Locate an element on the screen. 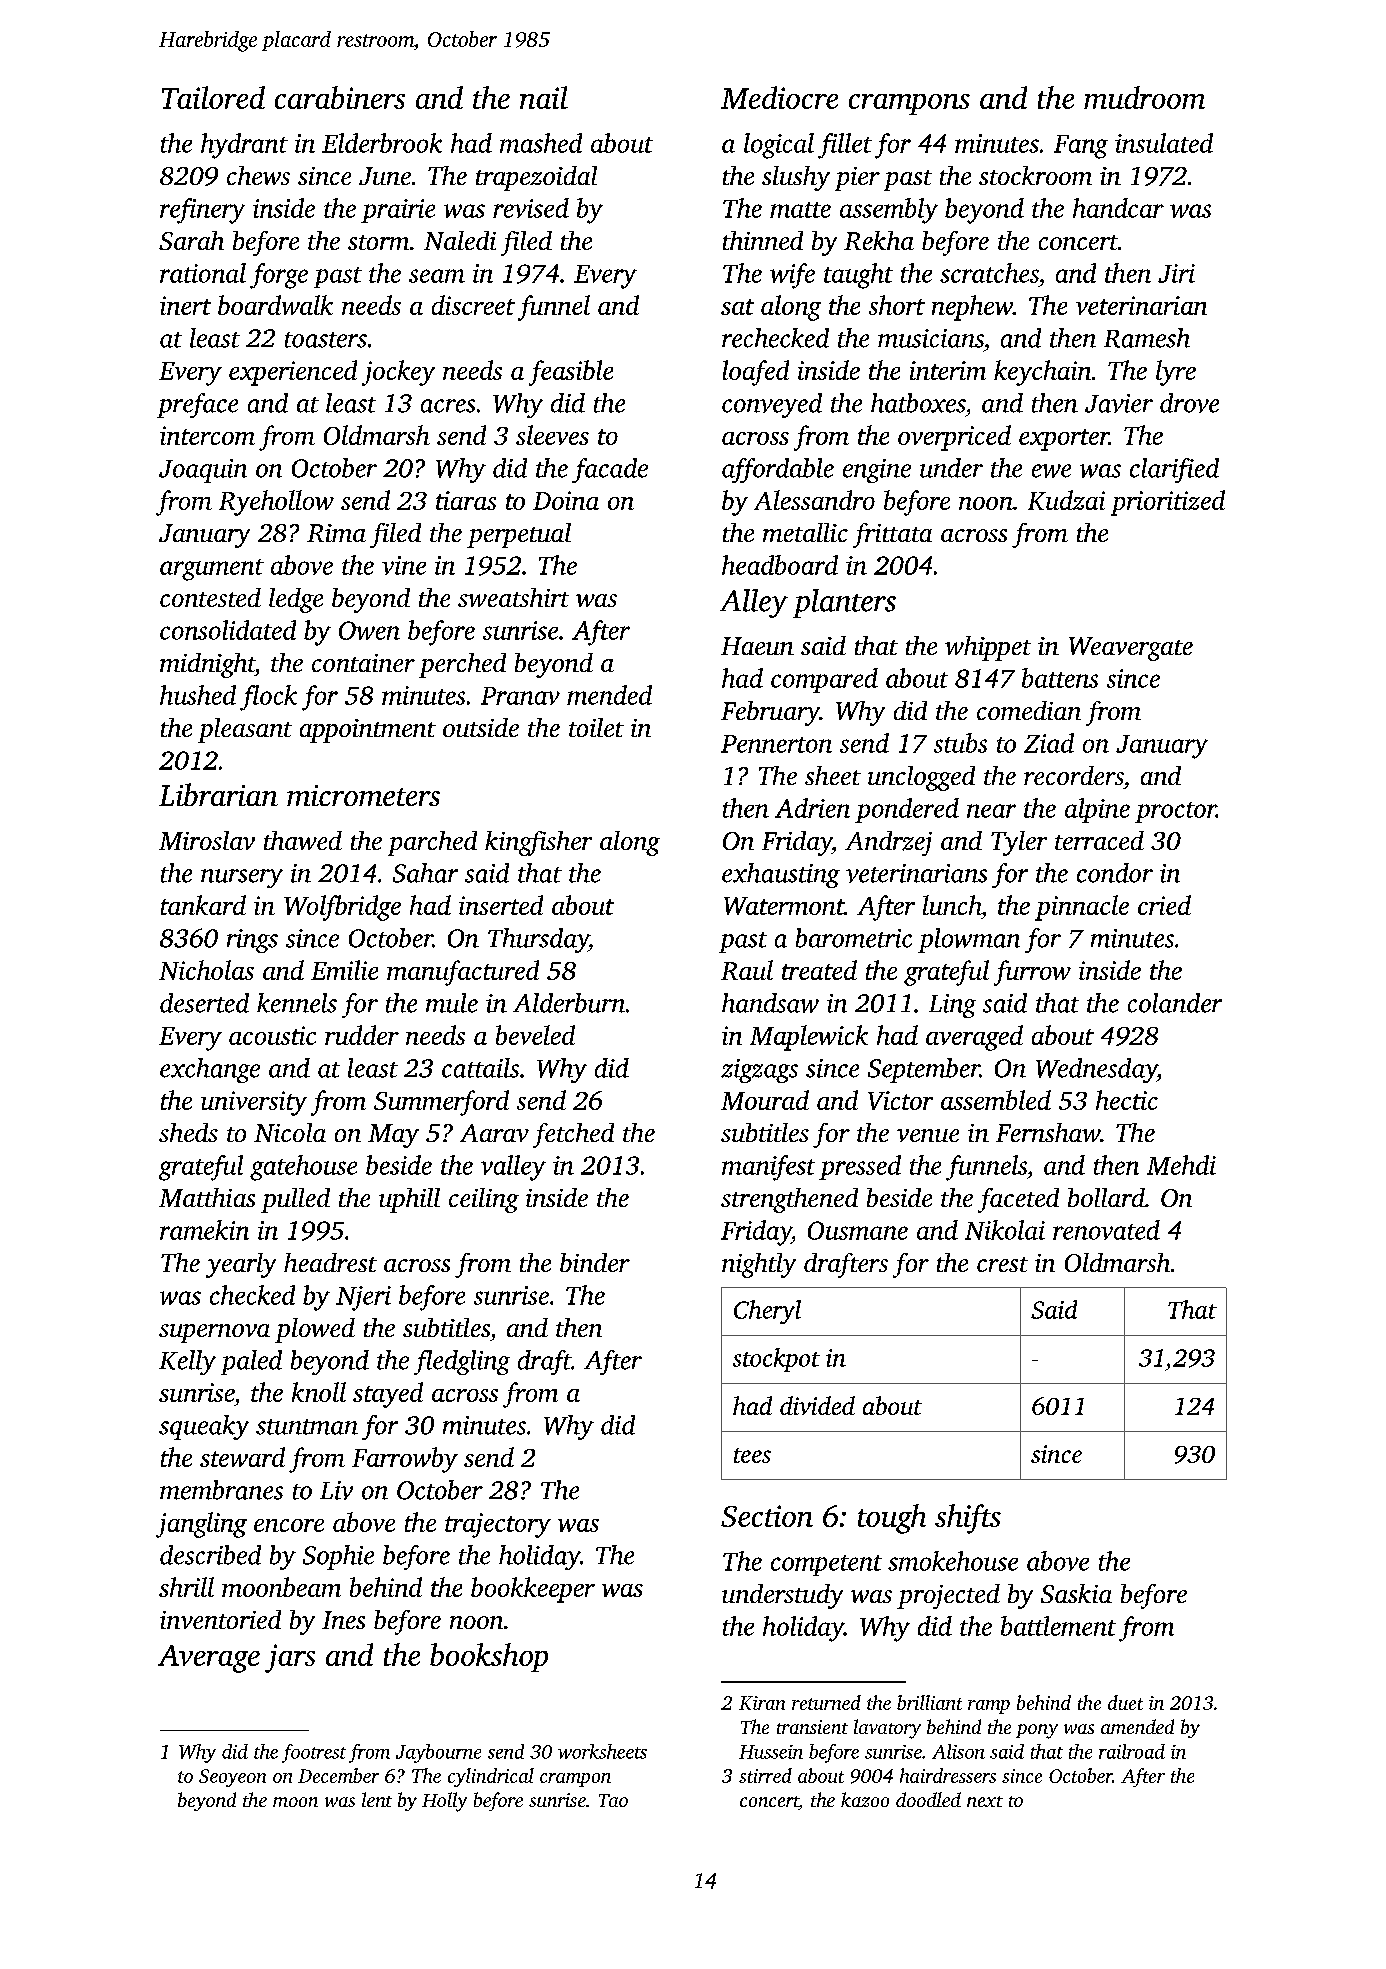  carabiners is located at coordinates (340, 97).
